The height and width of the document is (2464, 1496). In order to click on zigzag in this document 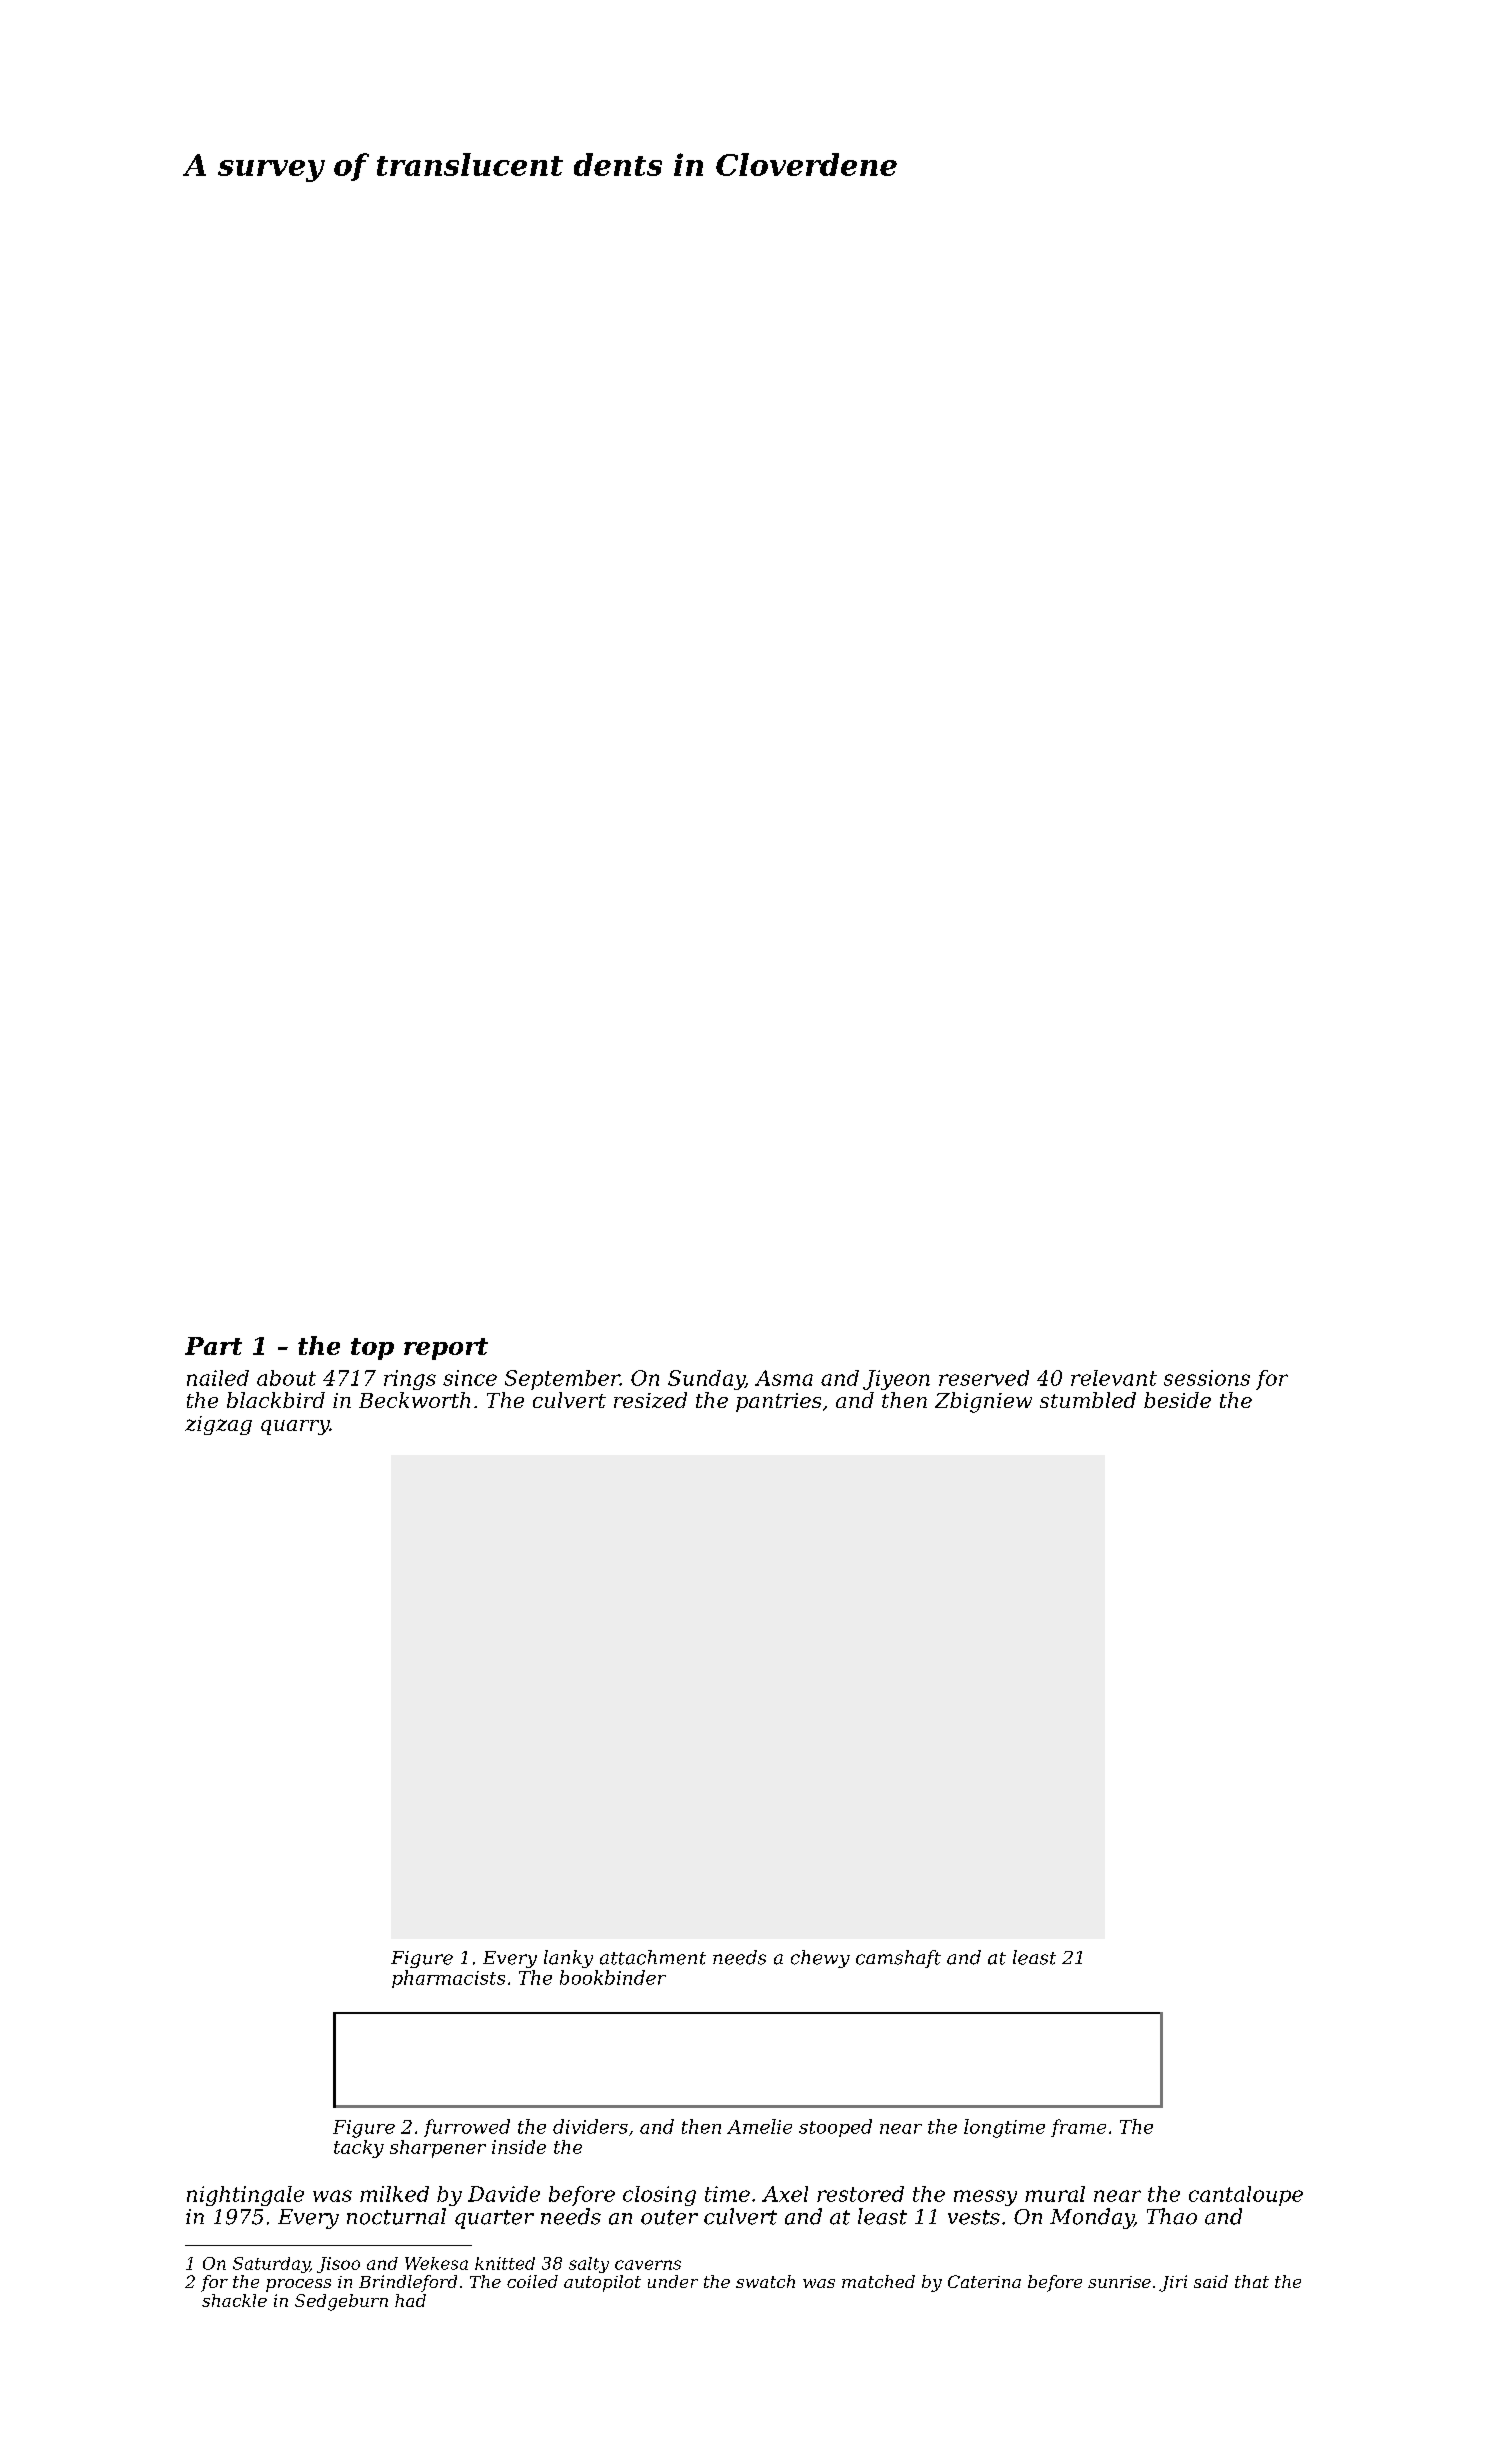, I will do `click(218, 1425)`.
